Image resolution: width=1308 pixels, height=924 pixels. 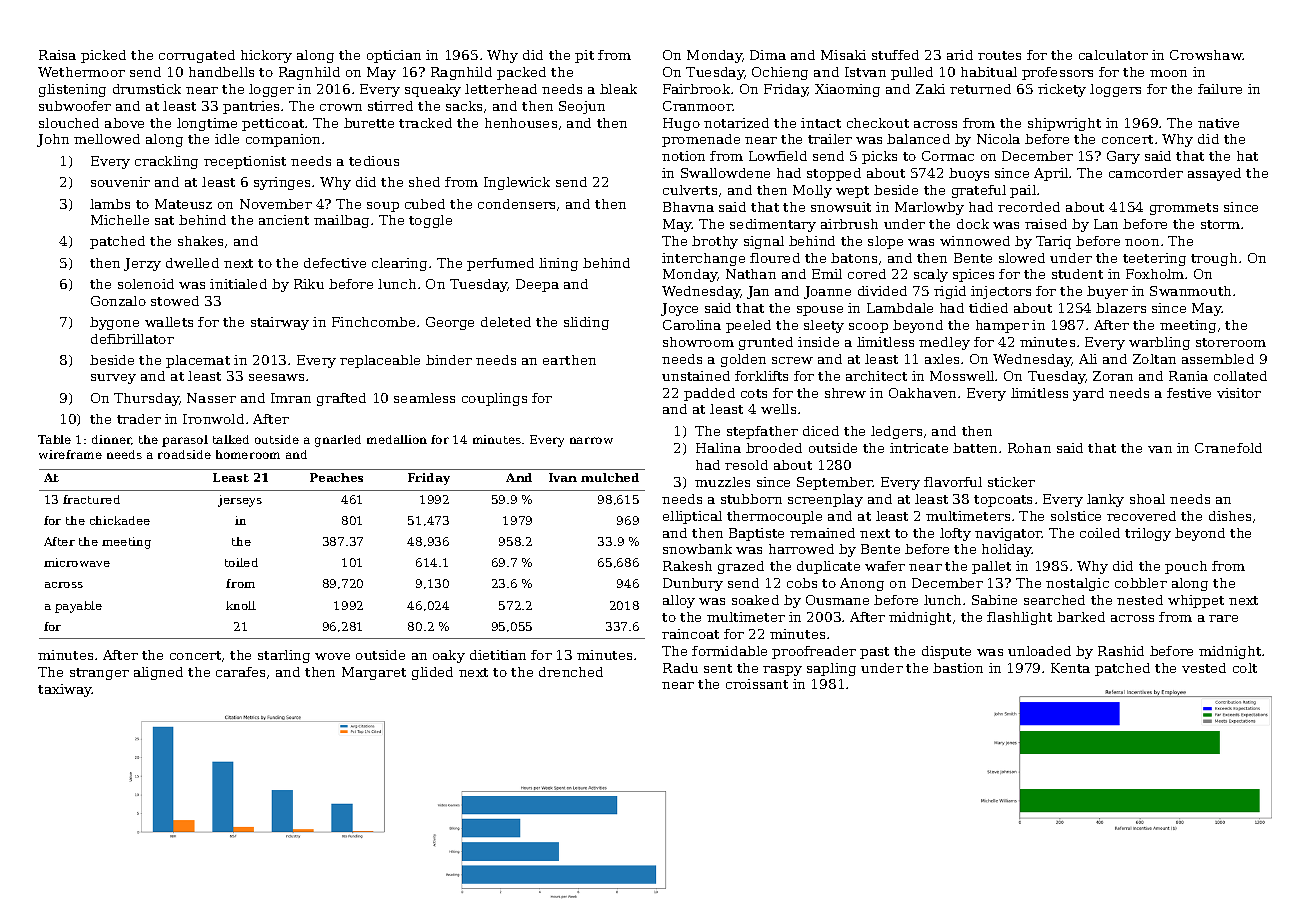 What do you see at coordinates (821, 431) in the document?
I see `diced` at bounding box center [821, 431].
